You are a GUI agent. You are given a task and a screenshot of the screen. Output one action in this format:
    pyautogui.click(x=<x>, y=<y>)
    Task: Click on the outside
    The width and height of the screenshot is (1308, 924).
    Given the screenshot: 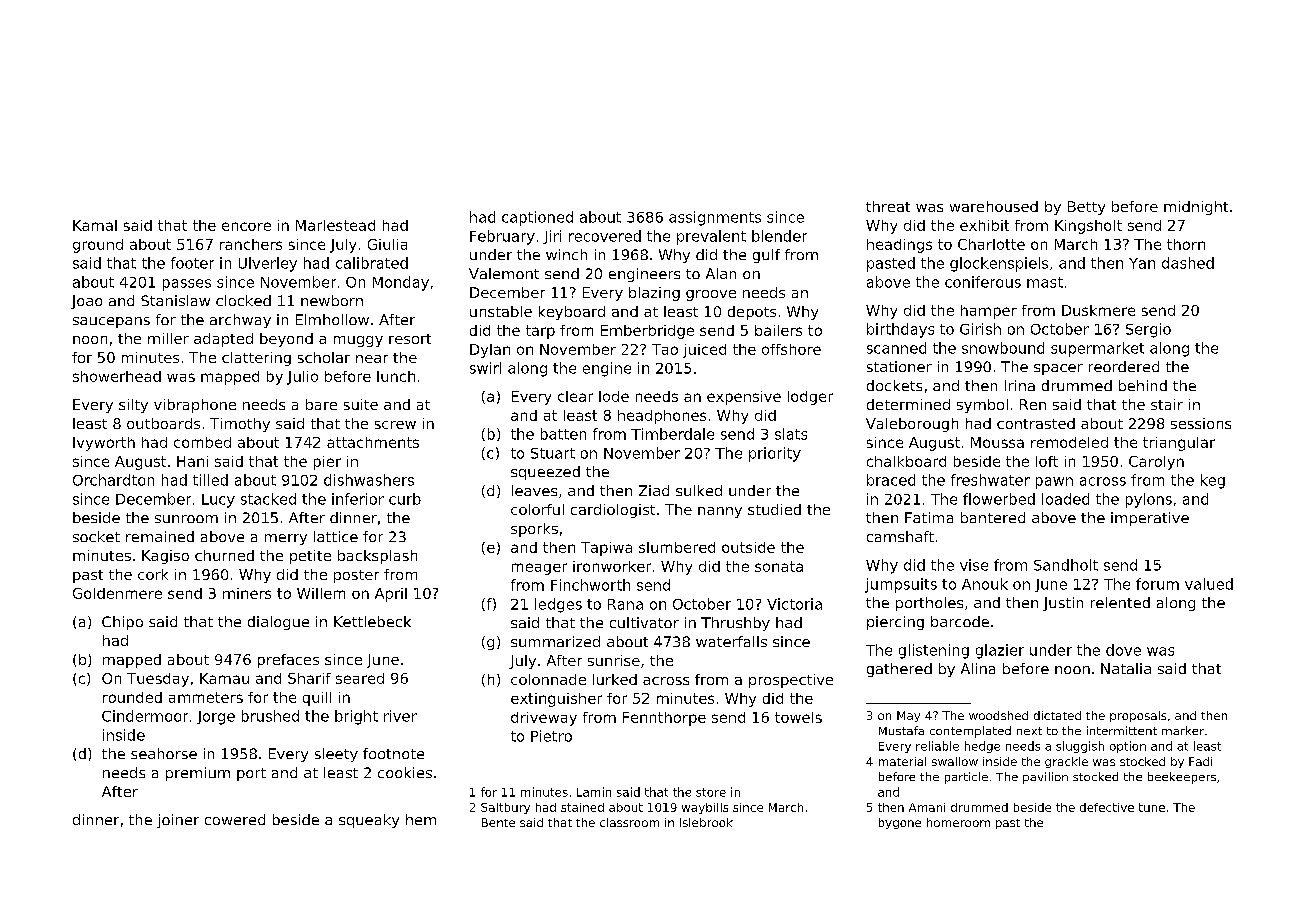 What is the action you would take?
    pyautogui.click(x=748, y=547)
